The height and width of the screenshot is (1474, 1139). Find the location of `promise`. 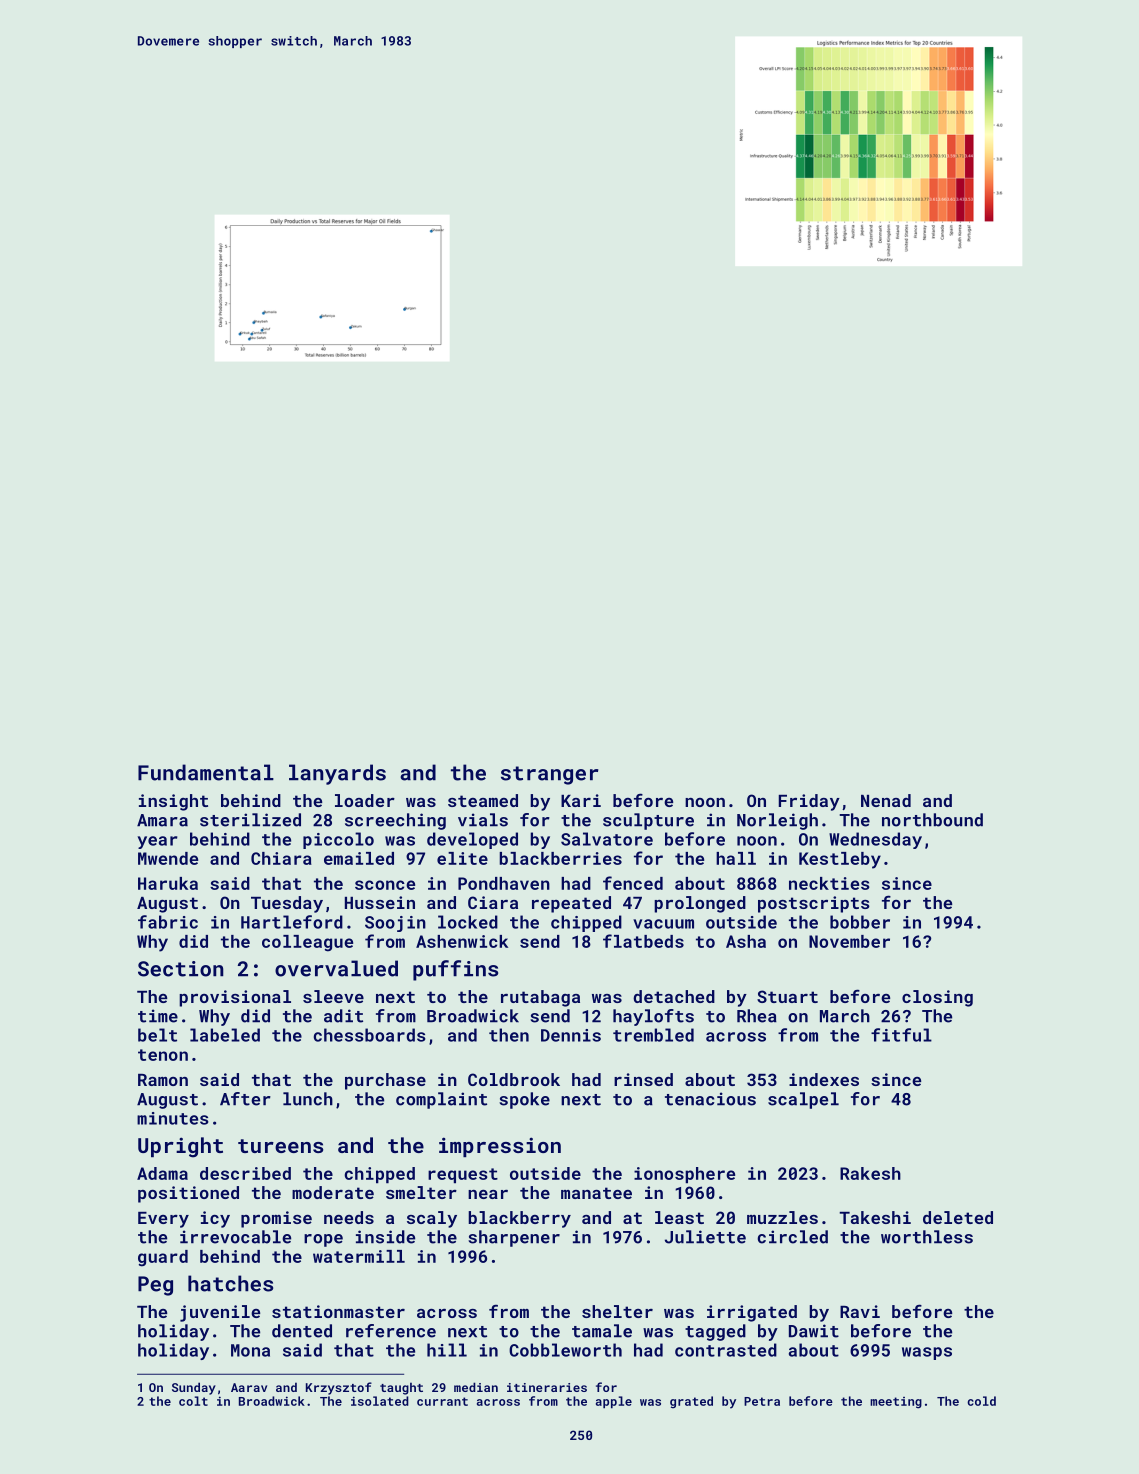

promise is located at coordinates (276, 1219).
